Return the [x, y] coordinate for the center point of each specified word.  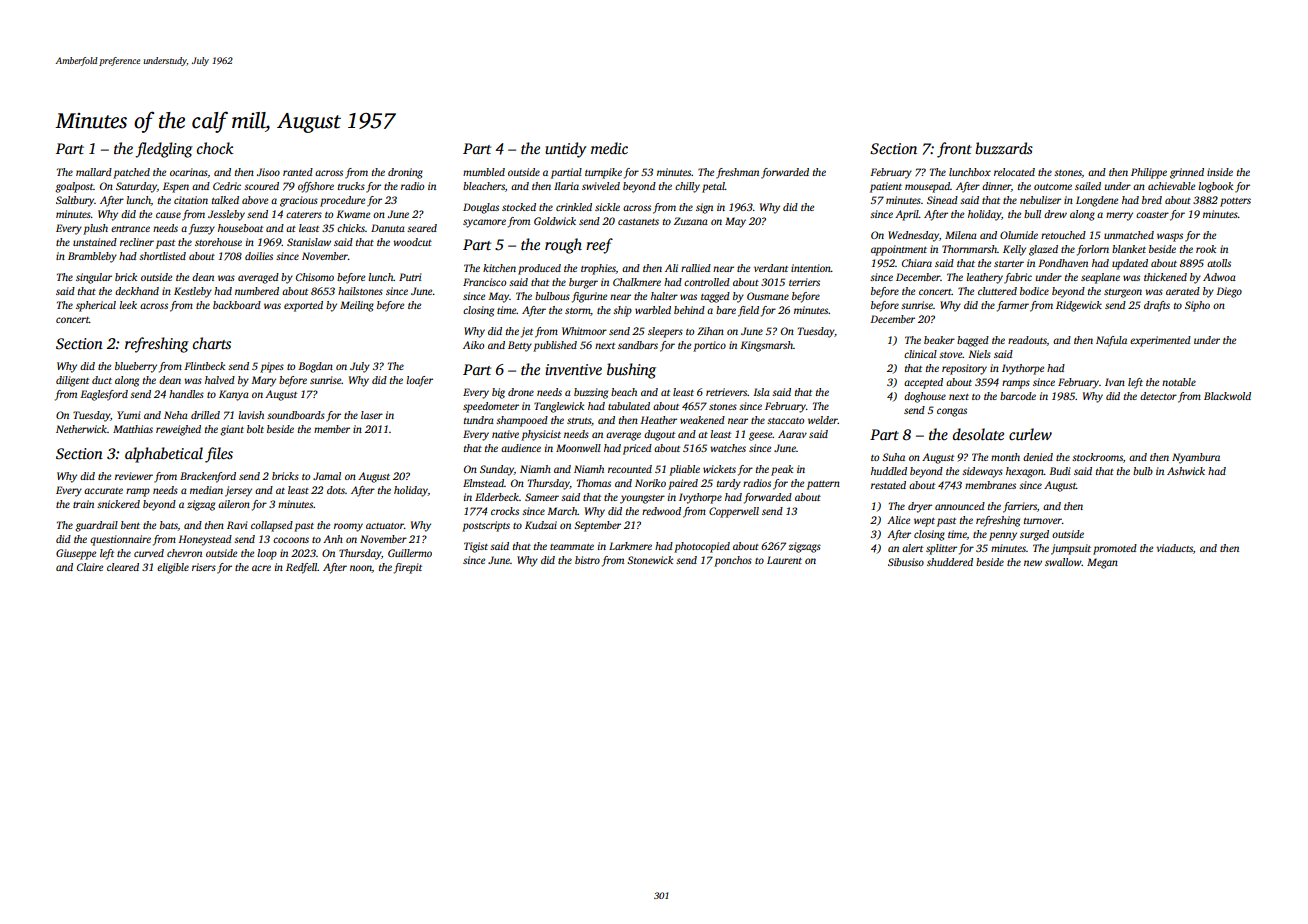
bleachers [484, 186]
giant [232, 430]
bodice [1034, 291]
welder [823, 420]
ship [622, 311]
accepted [923, 383]
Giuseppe [76, 554]
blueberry [136, 367]
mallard [94, 172]
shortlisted [162, 256]
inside [1220, 172]
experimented [1160, 341]
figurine [589, 297]
